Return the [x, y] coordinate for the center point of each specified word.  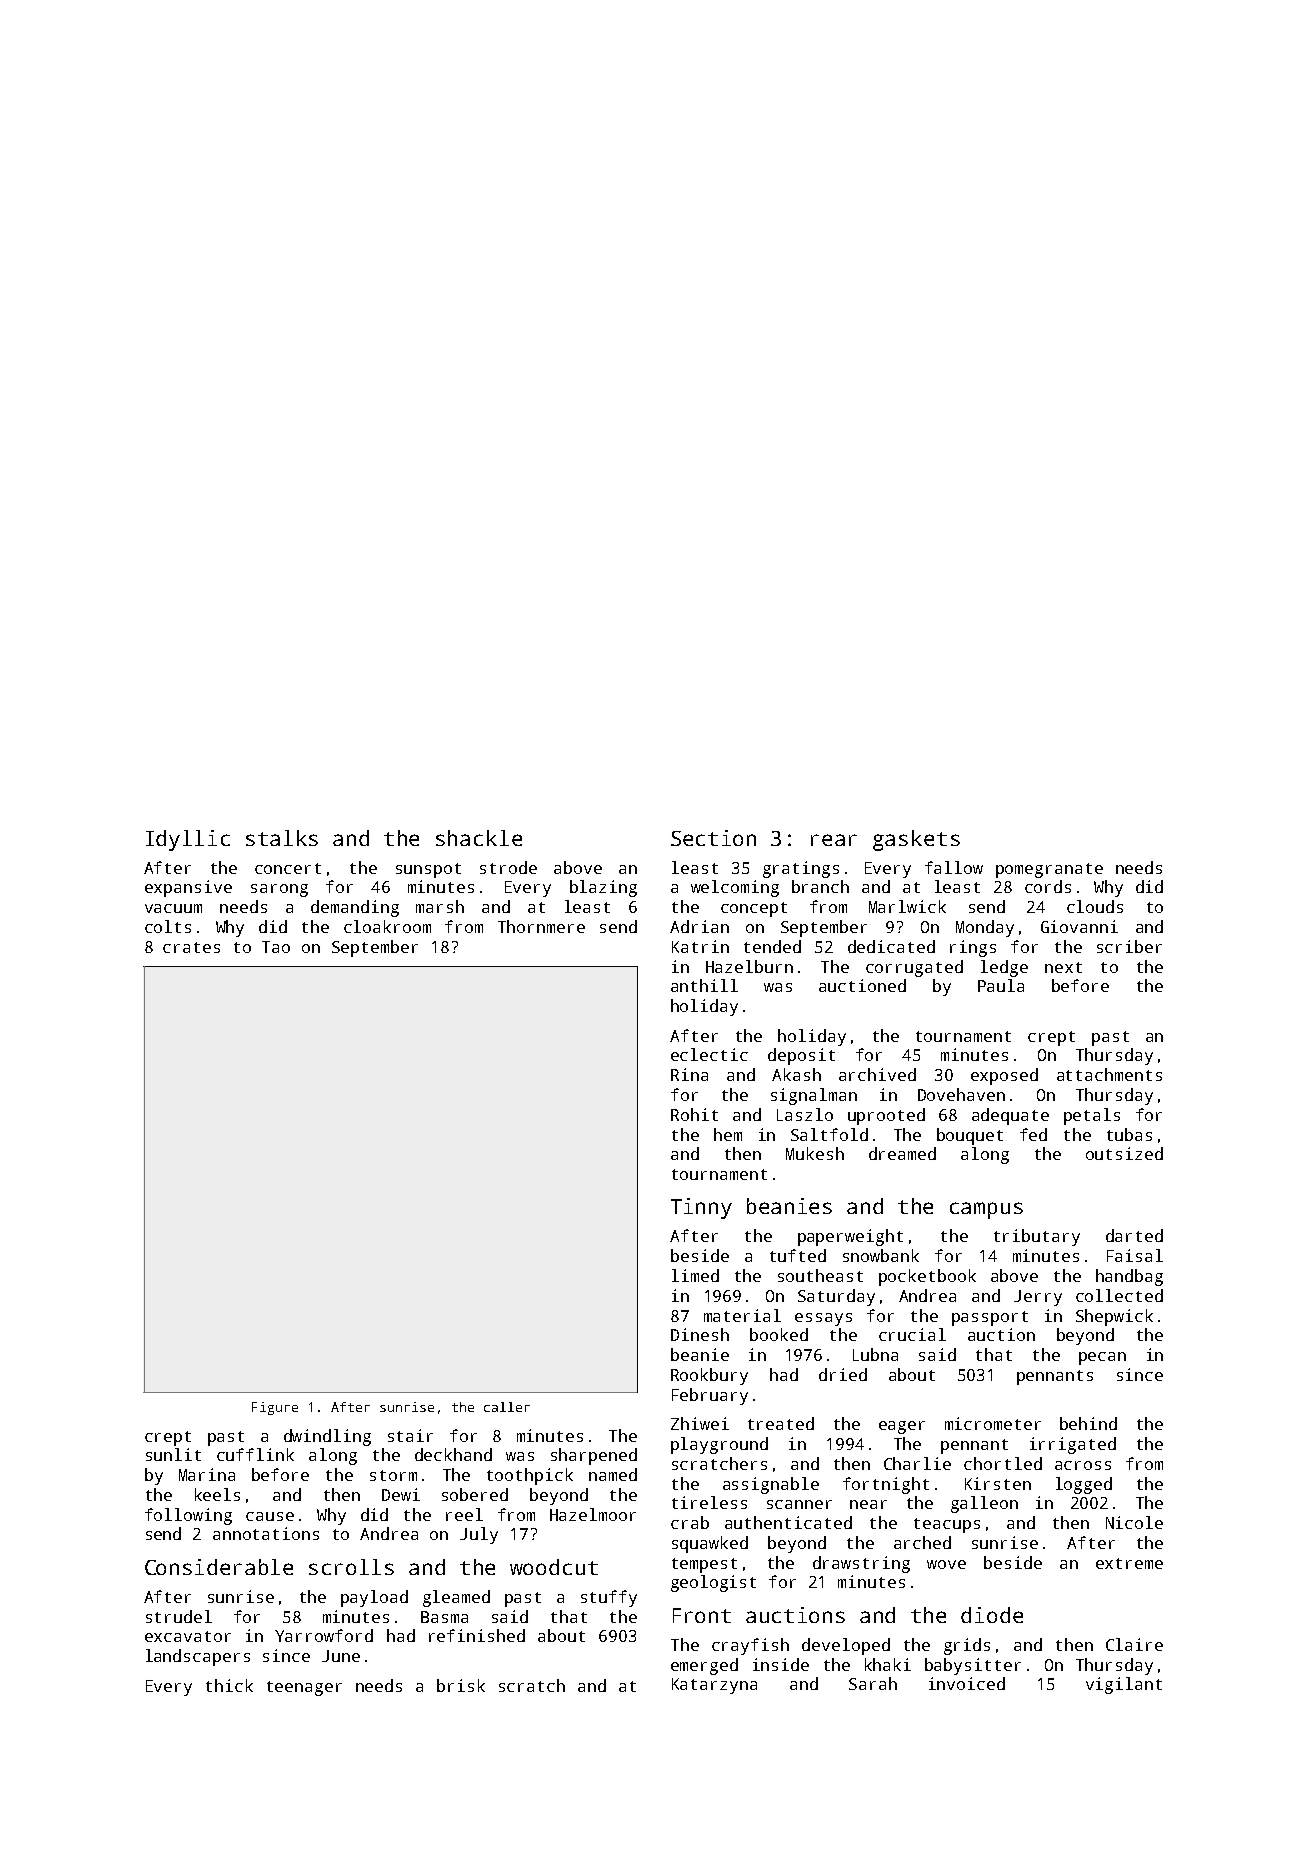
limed [695, 1275]
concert [288, 868]
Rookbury [709, 1376]
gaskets [916, 840]
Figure [275, 1408]
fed [1033, 1134]
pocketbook [927, 1277]
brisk [461, 1685]
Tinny [701, 1208]
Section [713, 838]
